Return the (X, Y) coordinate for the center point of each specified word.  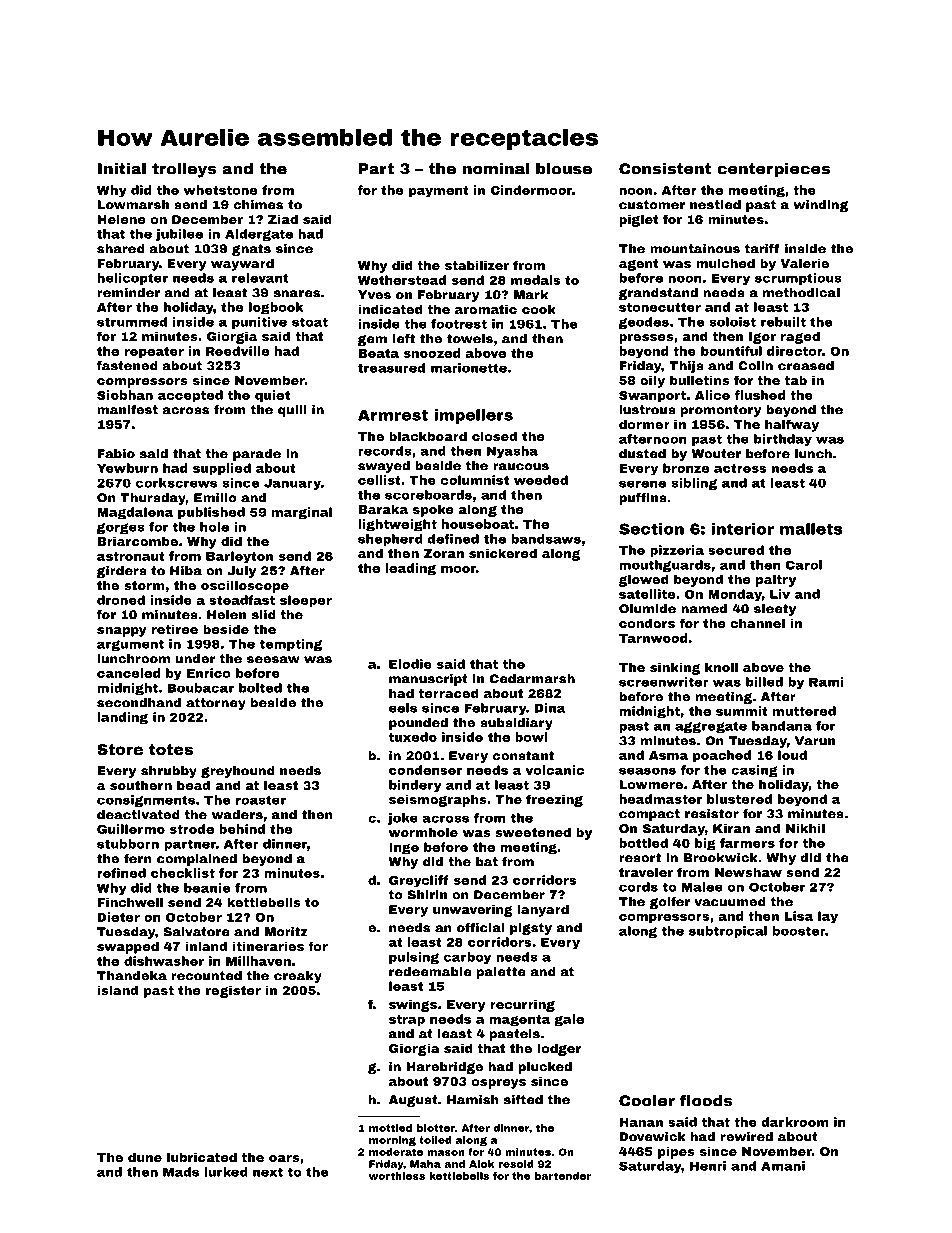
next (268, 1172)
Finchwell (130, 902)
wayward (242, 264)
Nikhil (805, 828)
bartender (563, 1176)
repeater (154, 353)
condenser (425, 770)
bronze (686, 468)
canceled (129, 673)
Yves (374, 295)
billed (764, 682)
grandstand (658, 294)
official (481, 928)
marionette (469, 368)
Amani (783, 1166)
